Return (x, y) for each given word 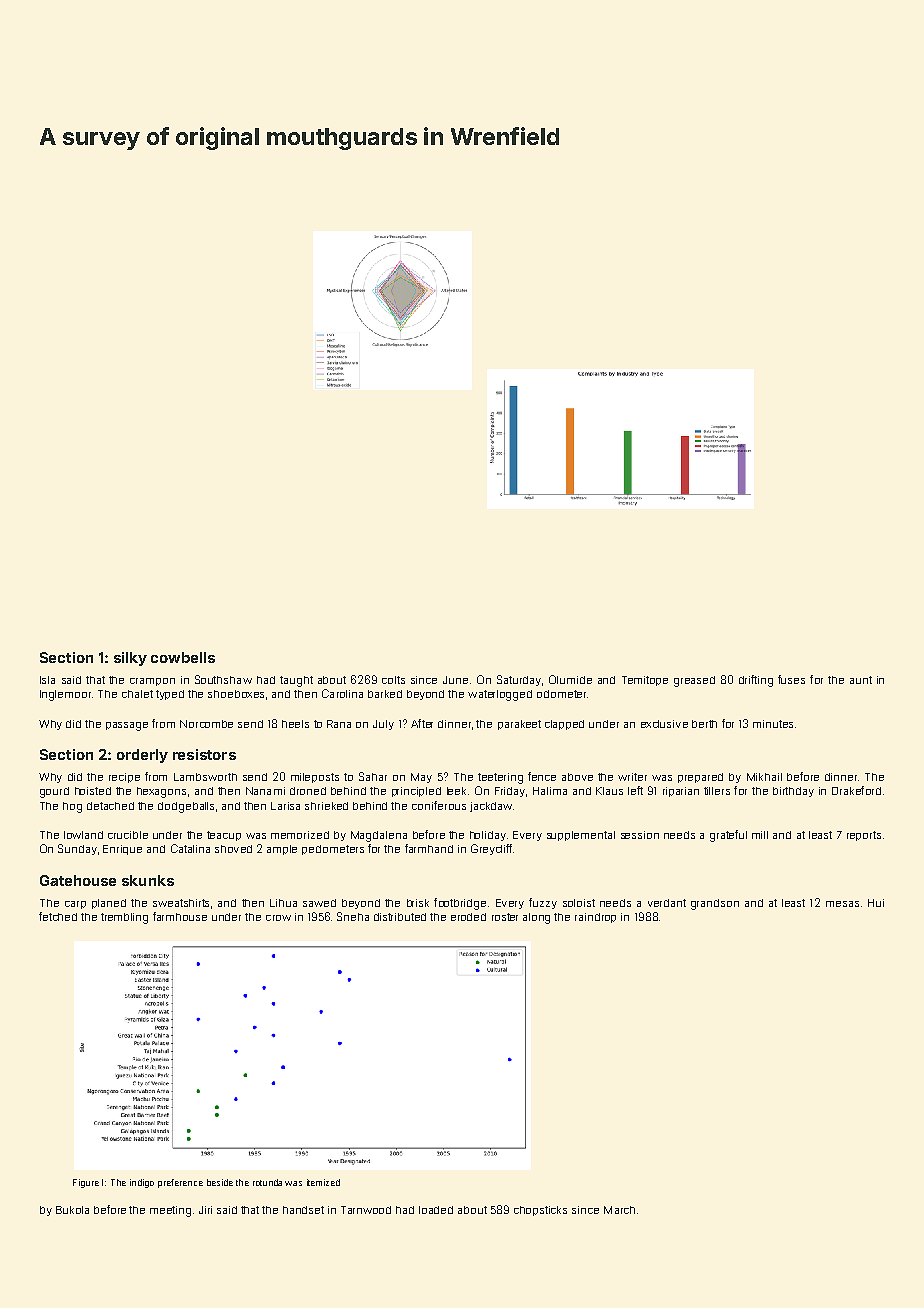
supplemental (581, 836)
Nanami (265, 791)
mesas (842, 904)
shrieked (326, 806)
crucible (128, 835)
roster (505, 917)
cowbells (183, 657)
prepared (700, 778)
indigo (142, 1183)
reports (864, 836)
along (536, 918)
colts (393, 680)
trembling (124, 918)
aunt (861, 680)
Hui (876, 903)
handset (303, 1210)
